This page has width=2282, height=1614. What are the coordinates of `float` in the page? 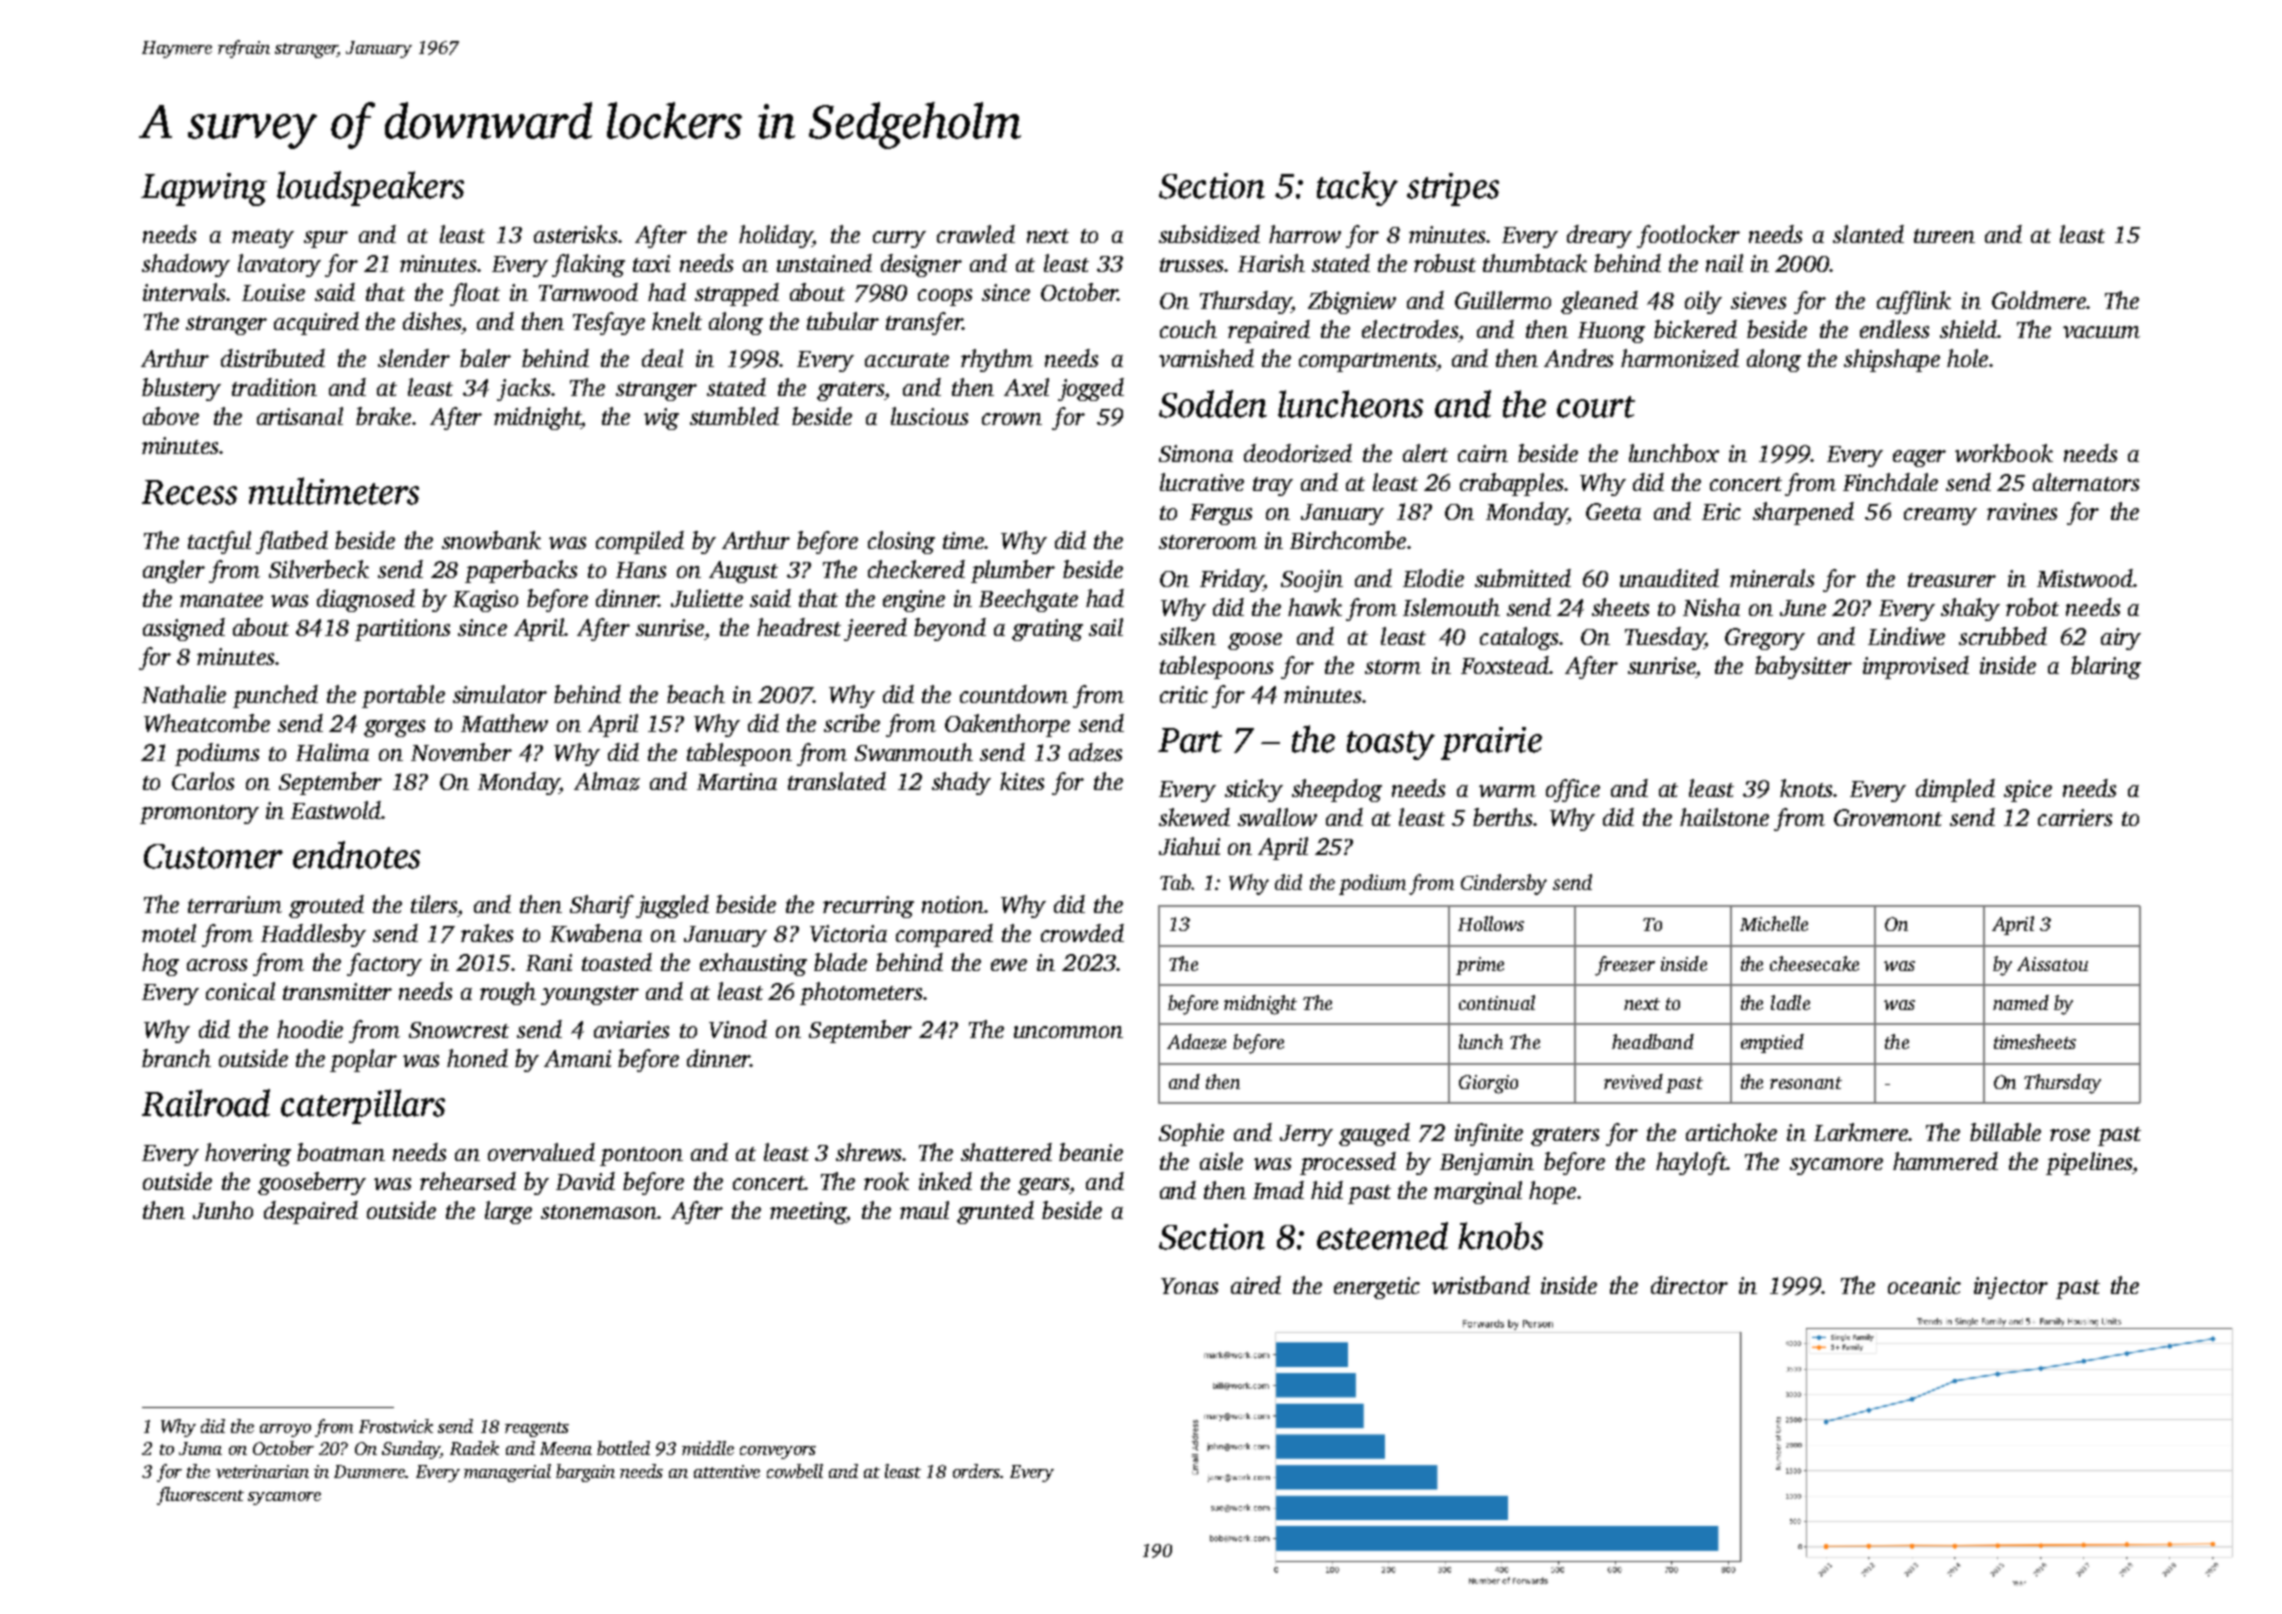 It's located at (475, 294).
